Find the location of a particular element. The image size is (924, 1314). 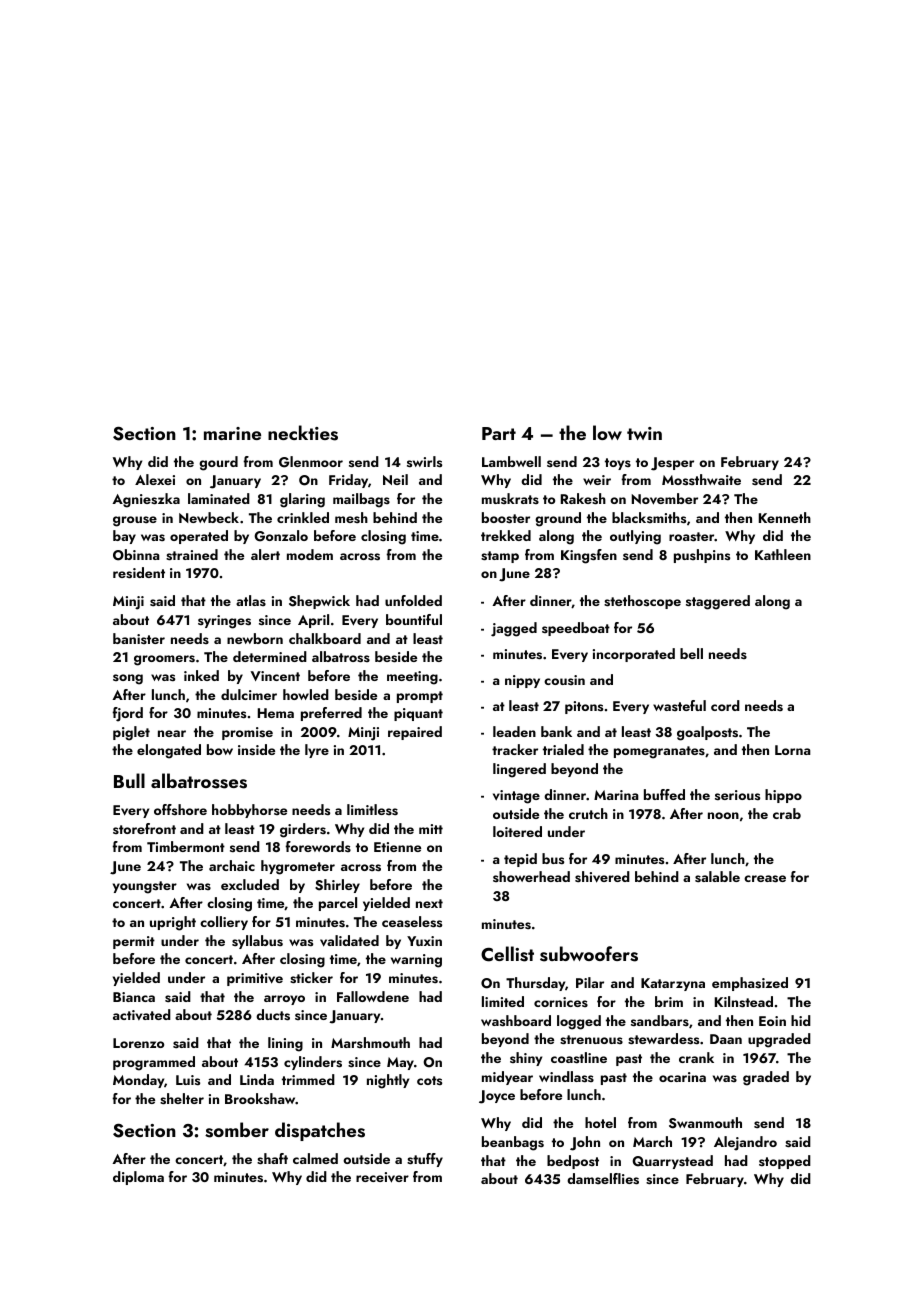

newborn is located at coordinates (255, 638).
